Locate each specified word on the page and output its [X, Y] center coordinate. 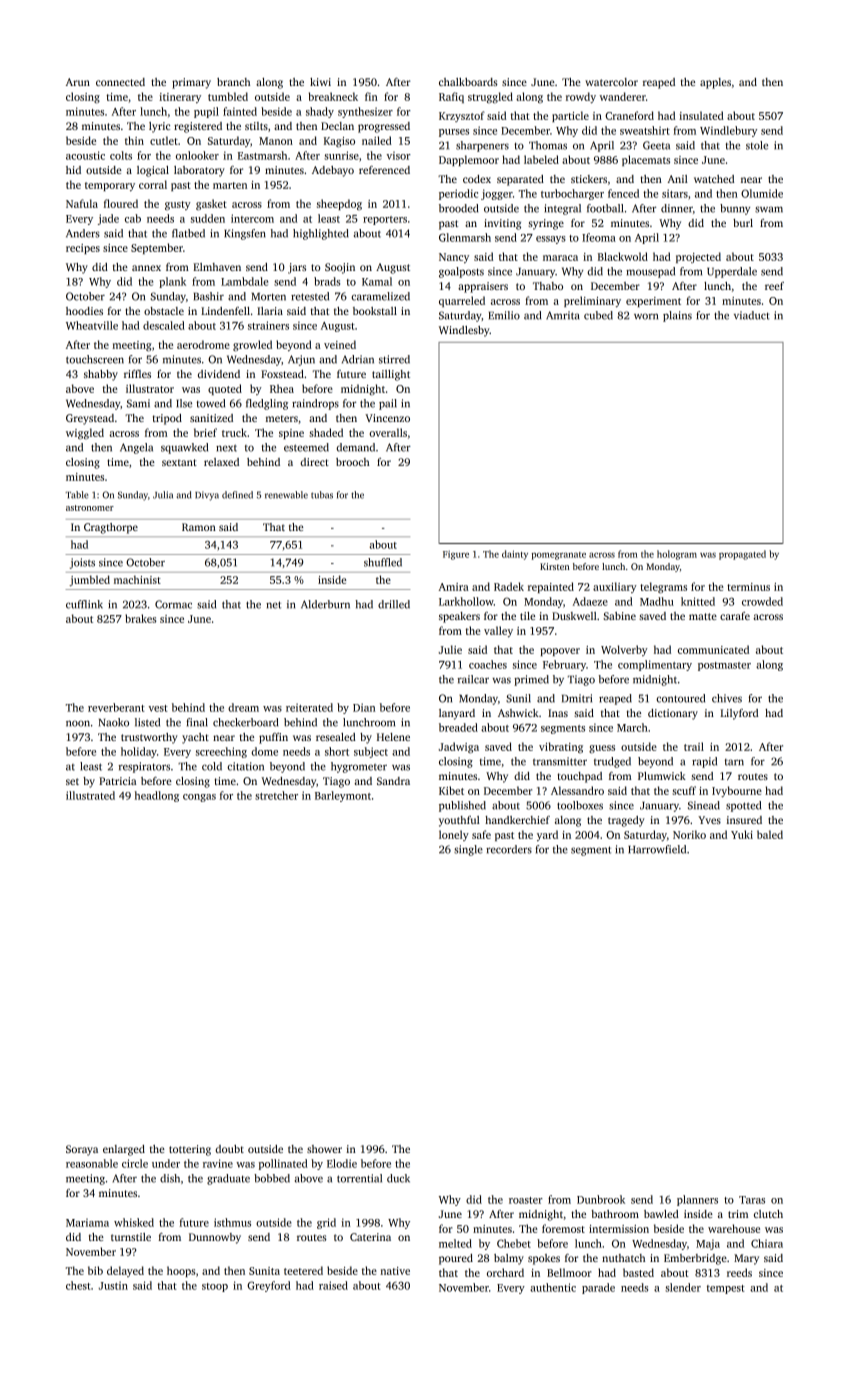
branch [233, 82]
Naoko [114, 722]
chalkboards [468, 82]
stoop [215, 1287]
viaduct [751, 315]
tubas [322, 495]
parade [598, 1288]
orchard [505, 1272]
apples [715, 83]
